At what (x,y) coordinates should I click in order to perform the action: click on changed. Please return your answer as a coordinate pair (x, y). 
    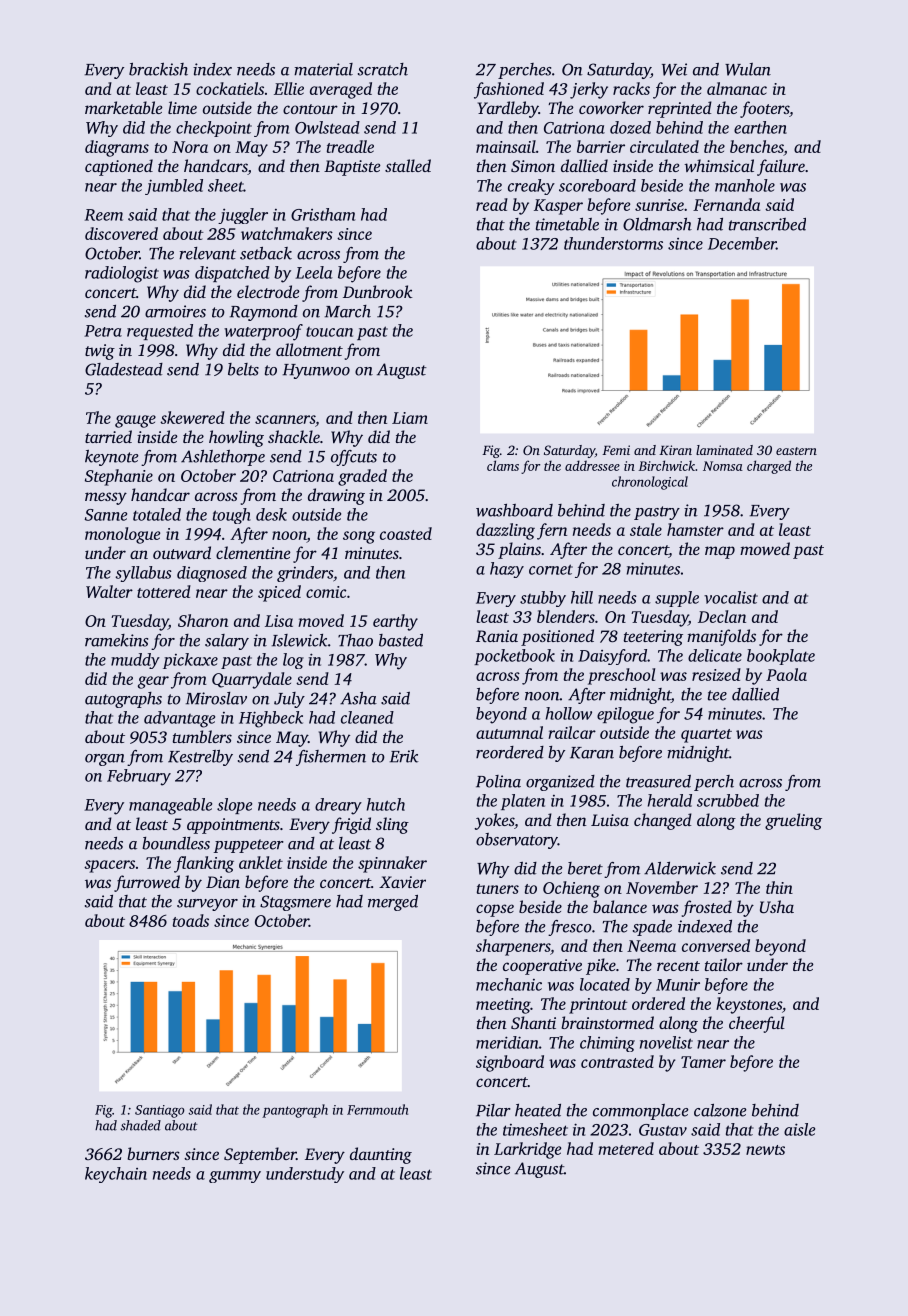
    Looking at the image, I should click on (663, 821).
